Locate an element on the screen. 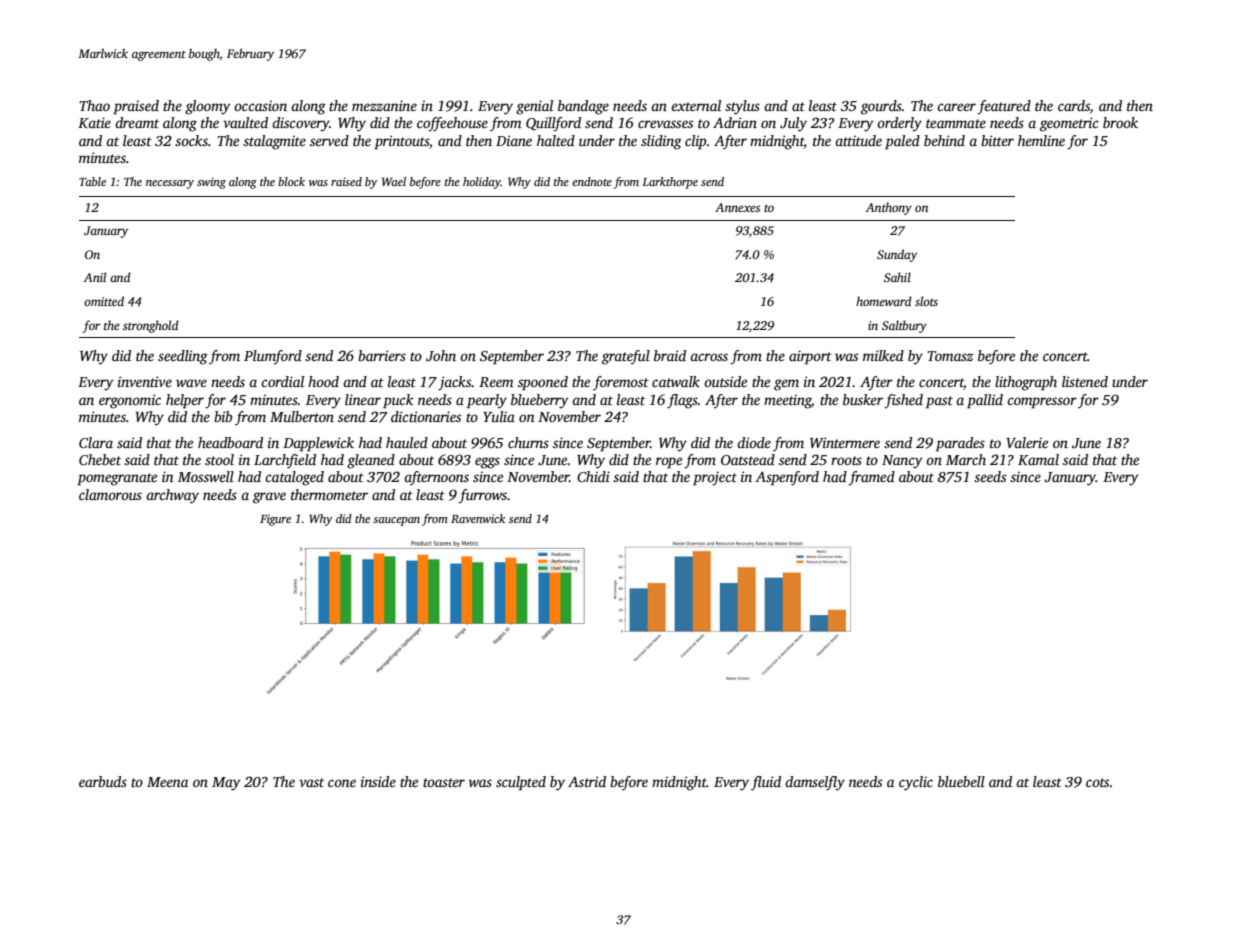 This screenshot has width=1233, height=952. bluebell is located at coordinates (961, 781).
